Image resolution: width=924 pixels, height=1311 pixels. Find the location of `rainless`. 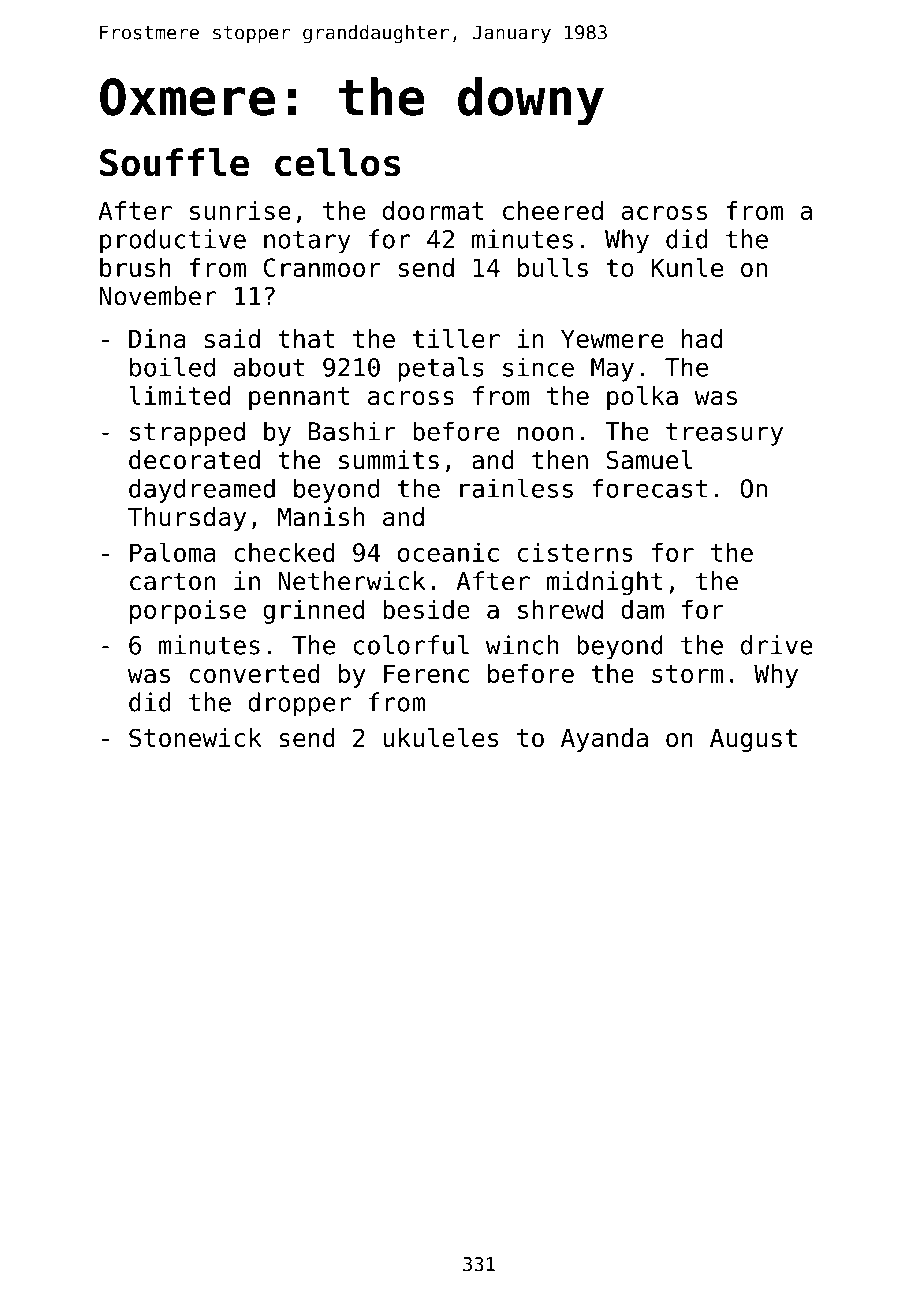

rainless is located at coordinates (516, 488).
